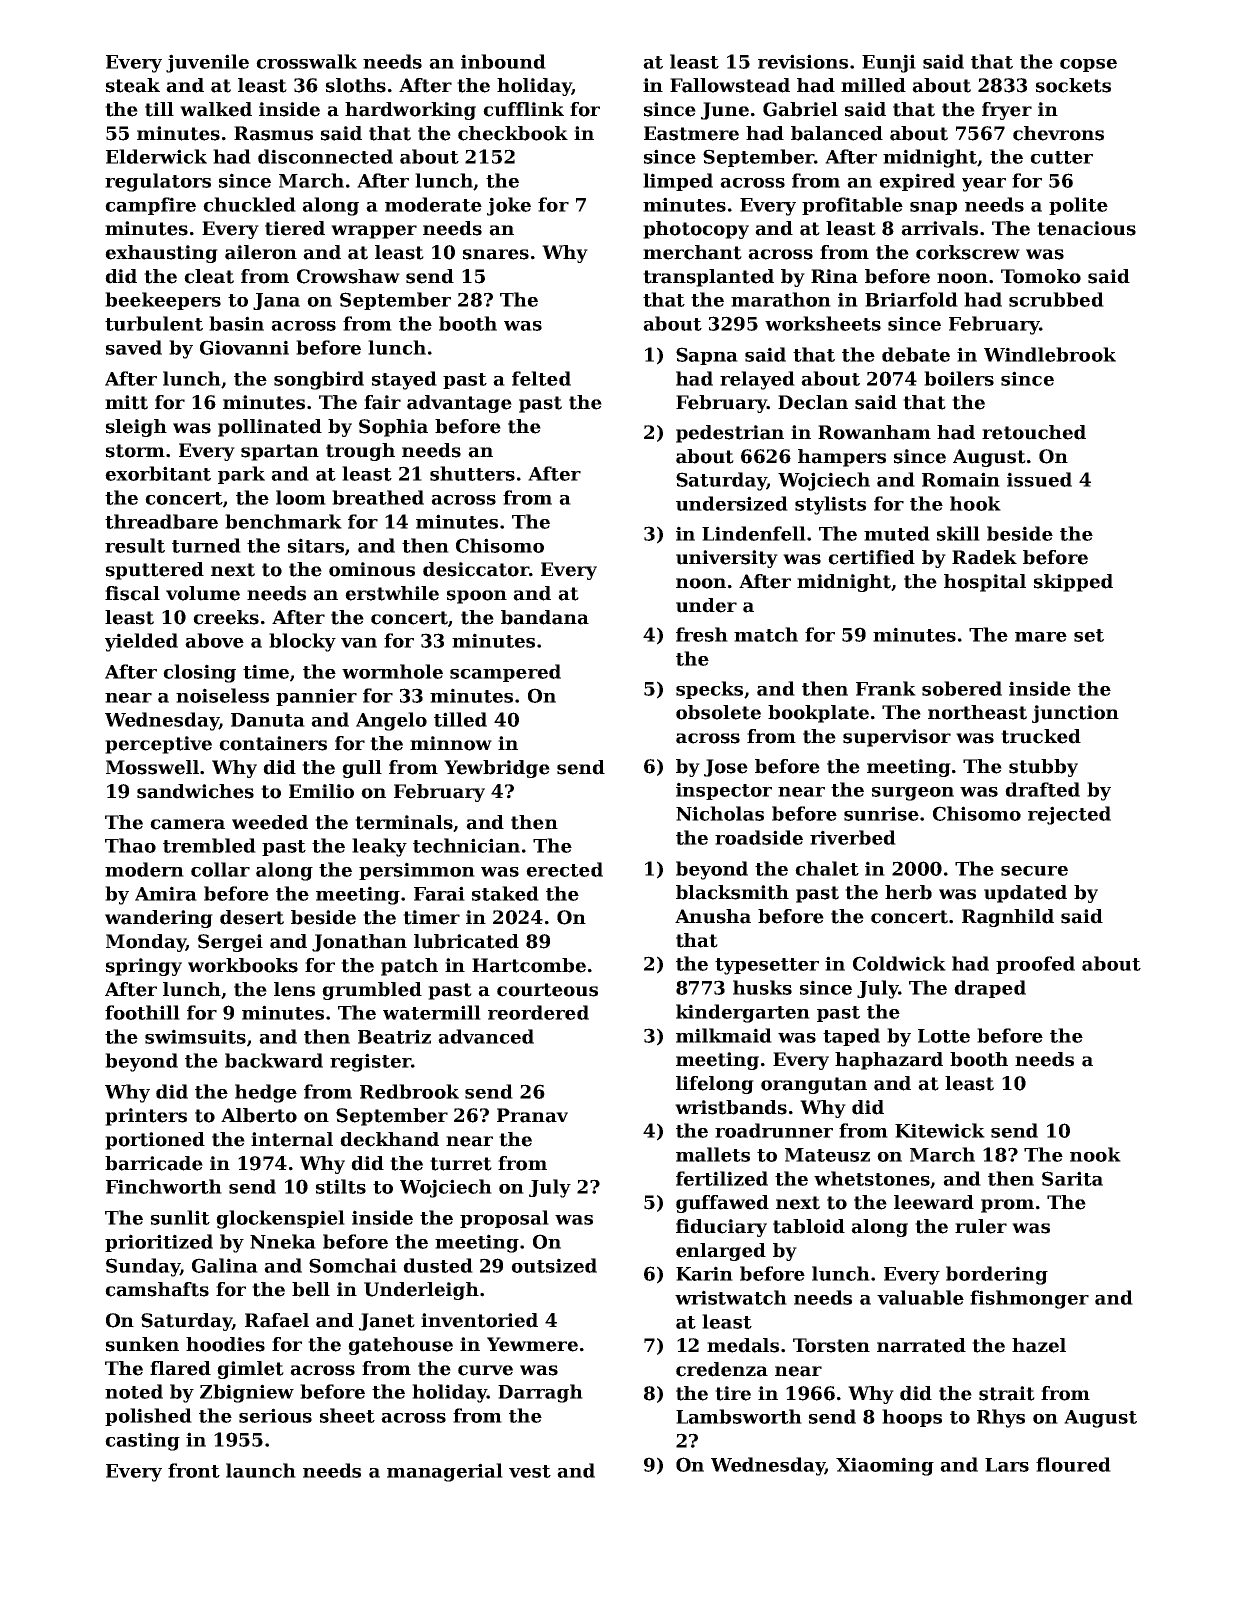 The width and height of the screenshot is (1248, 1614). I want to click on Gabriel, so click(800, 109).
